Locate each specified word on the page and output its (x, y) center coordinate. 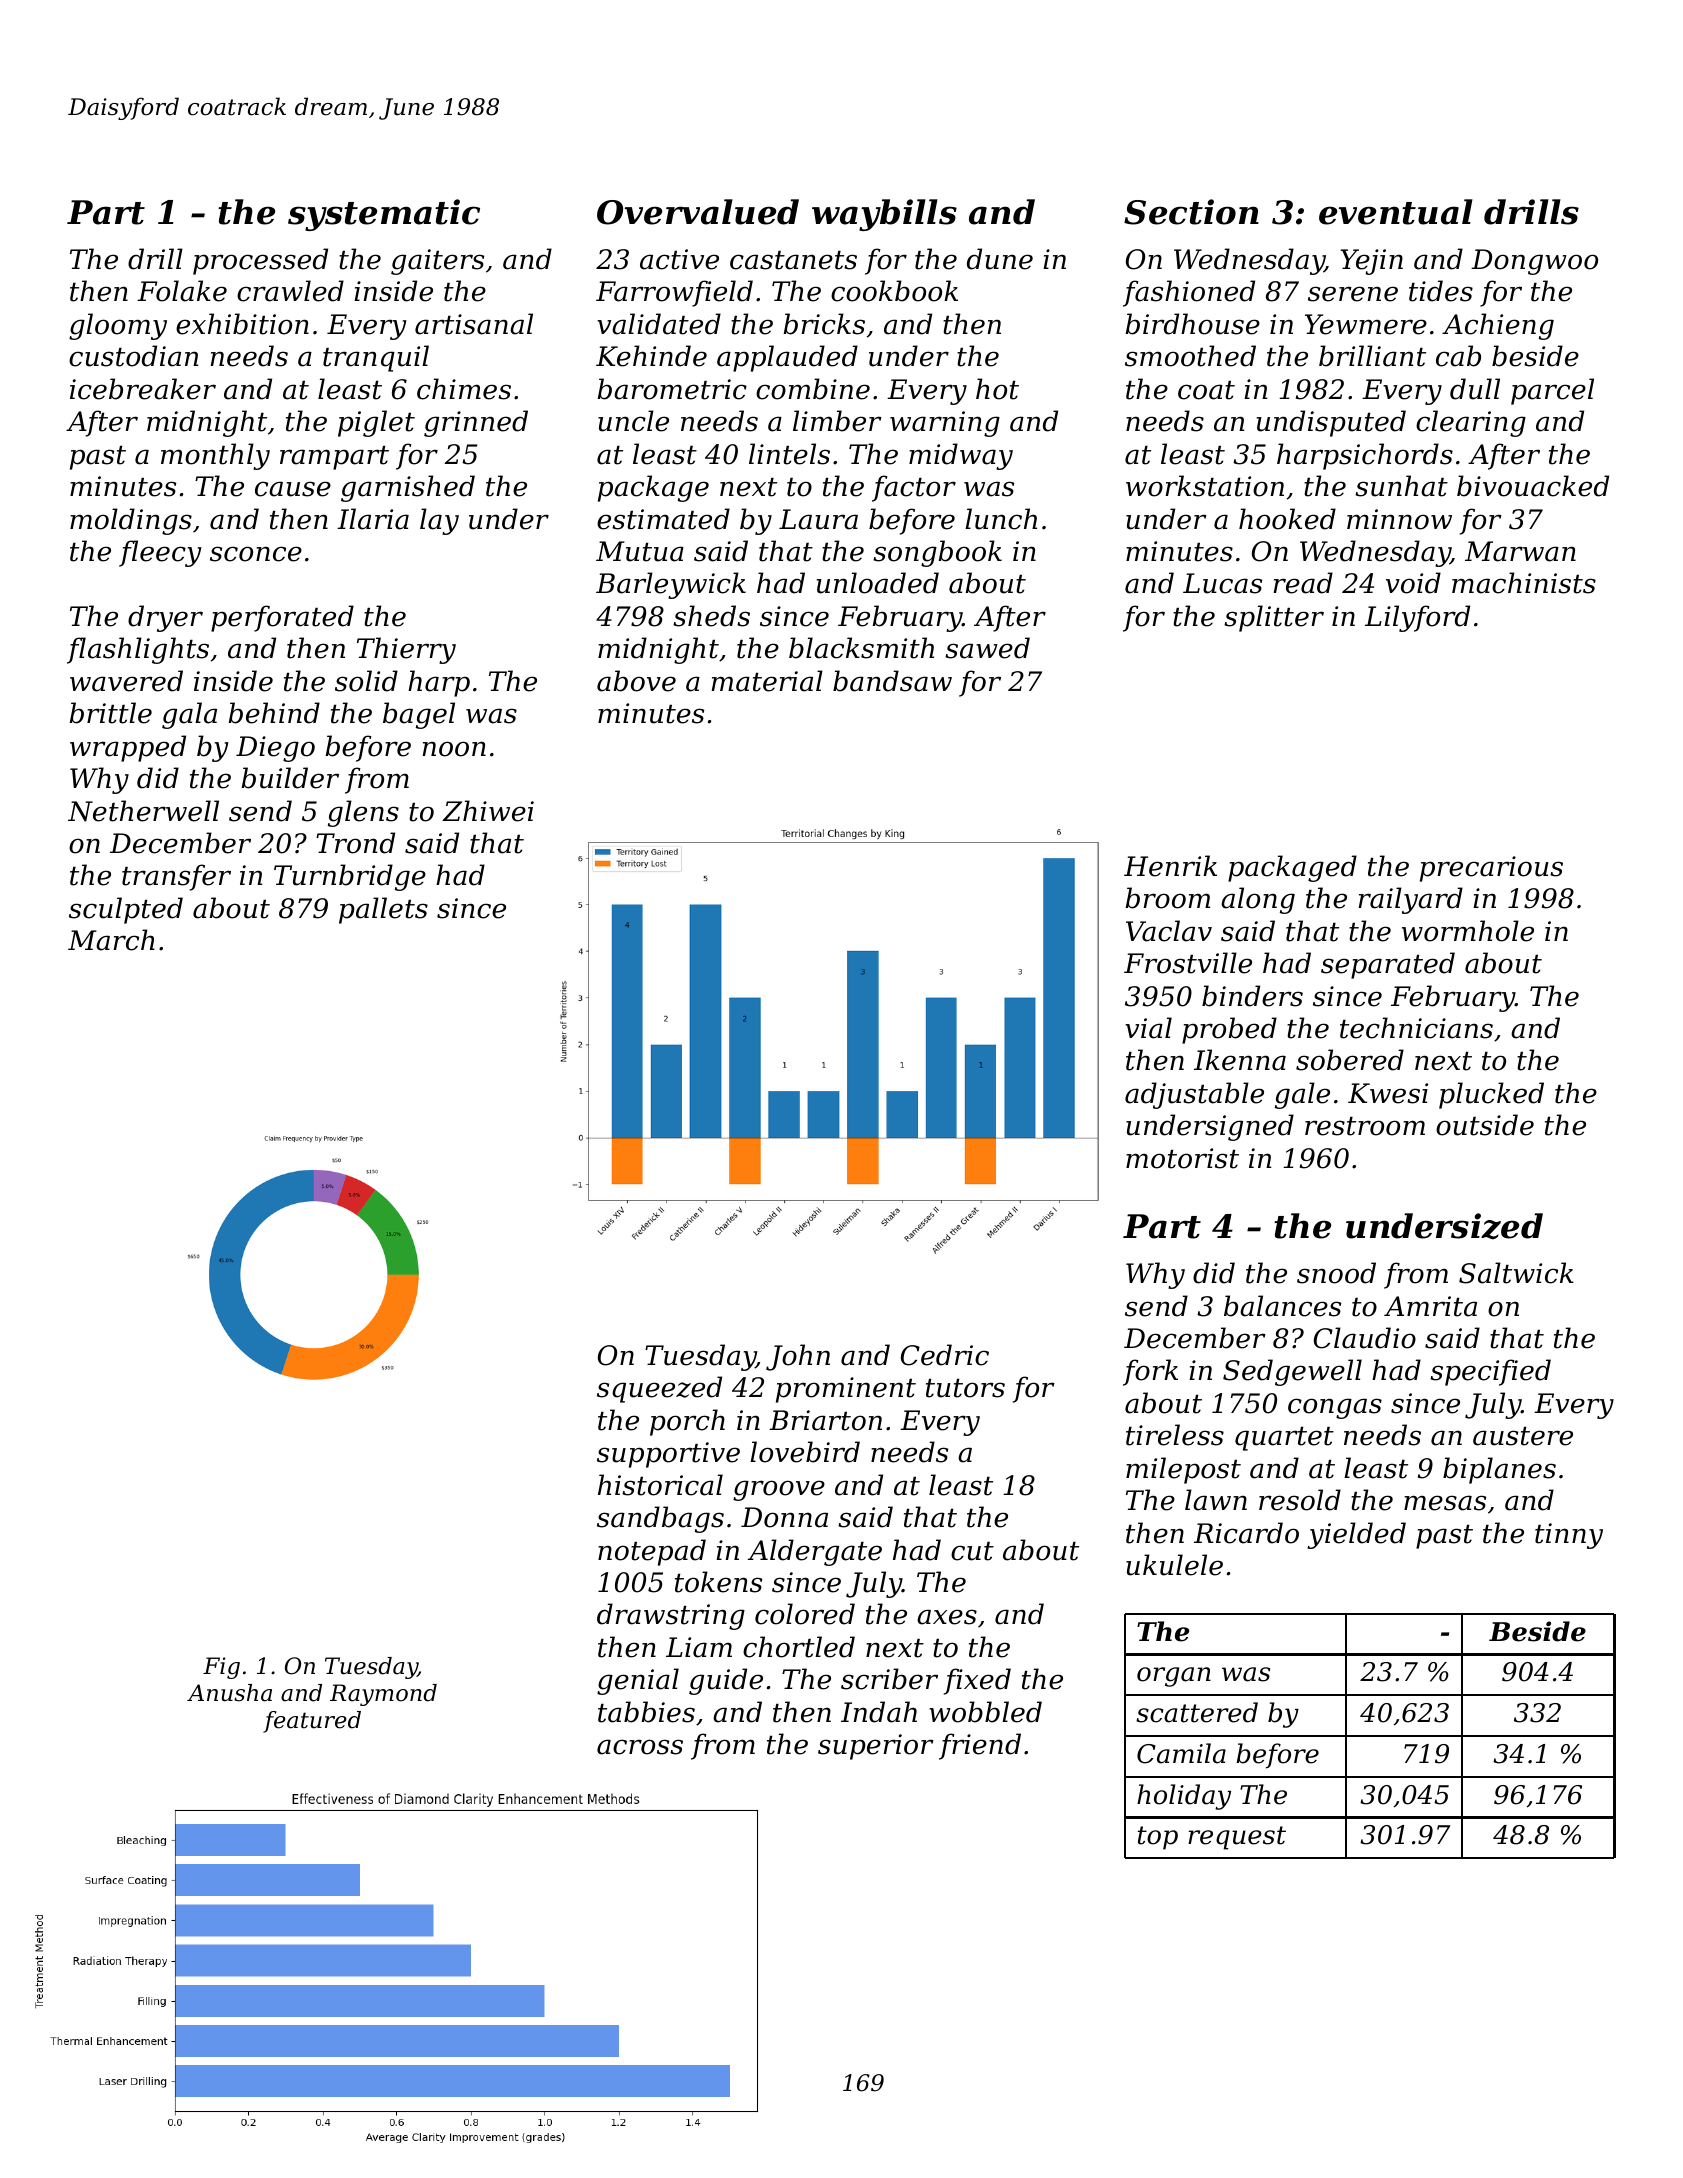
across (640, 1747)
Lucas (1222, 583)
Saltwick (1516, 1273)
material (767, 681)
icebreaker (143, 389)
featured (312, 1722)
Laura (818, 519)
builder (290, 778)
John (798, 1357)
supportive (668, 1455)
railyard (1410, 900)
